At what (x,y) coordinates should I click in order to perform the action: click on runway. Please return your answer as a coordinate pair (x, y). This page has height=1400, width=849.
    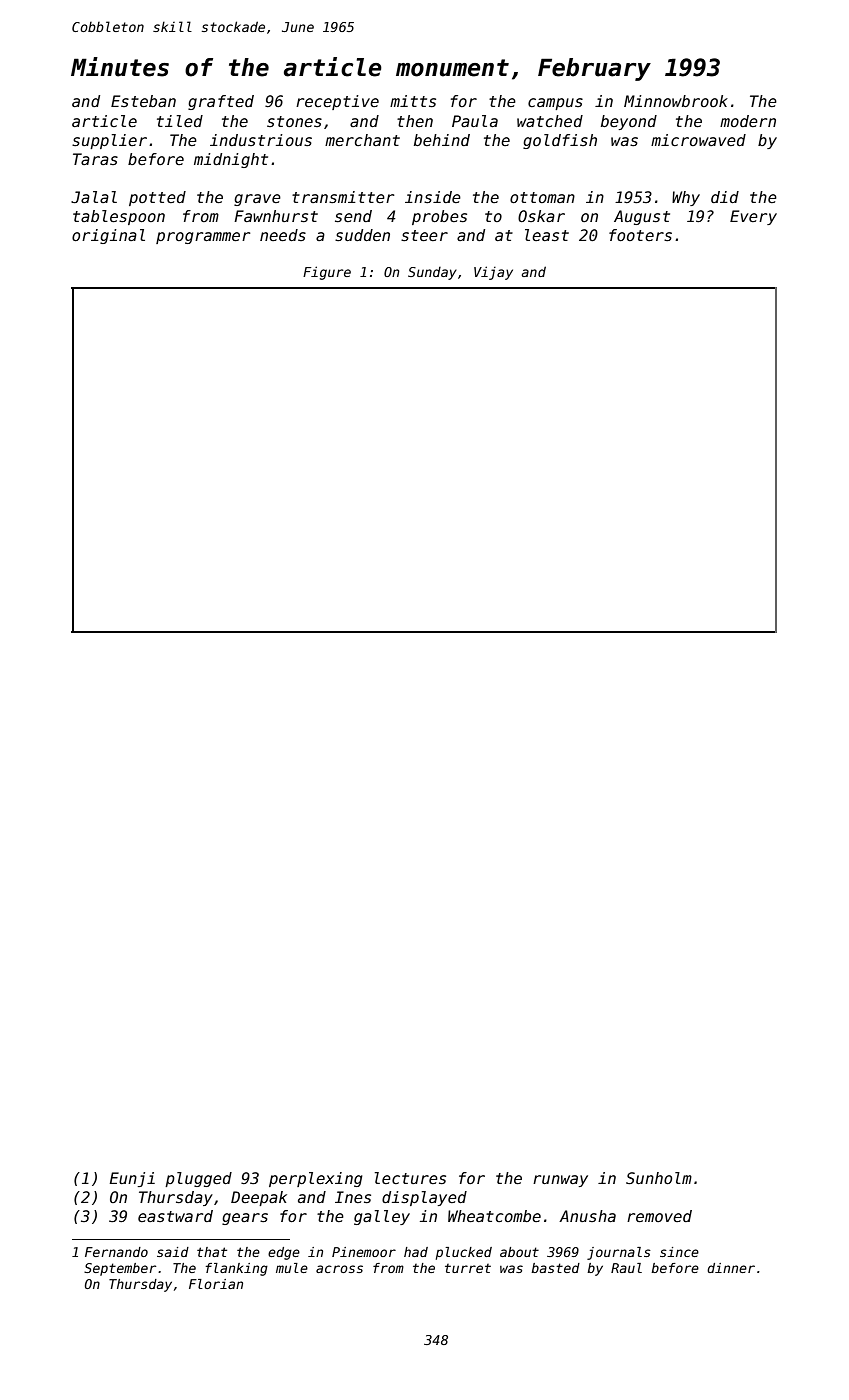
    Looking at the image, I should click on (560, 1181).
